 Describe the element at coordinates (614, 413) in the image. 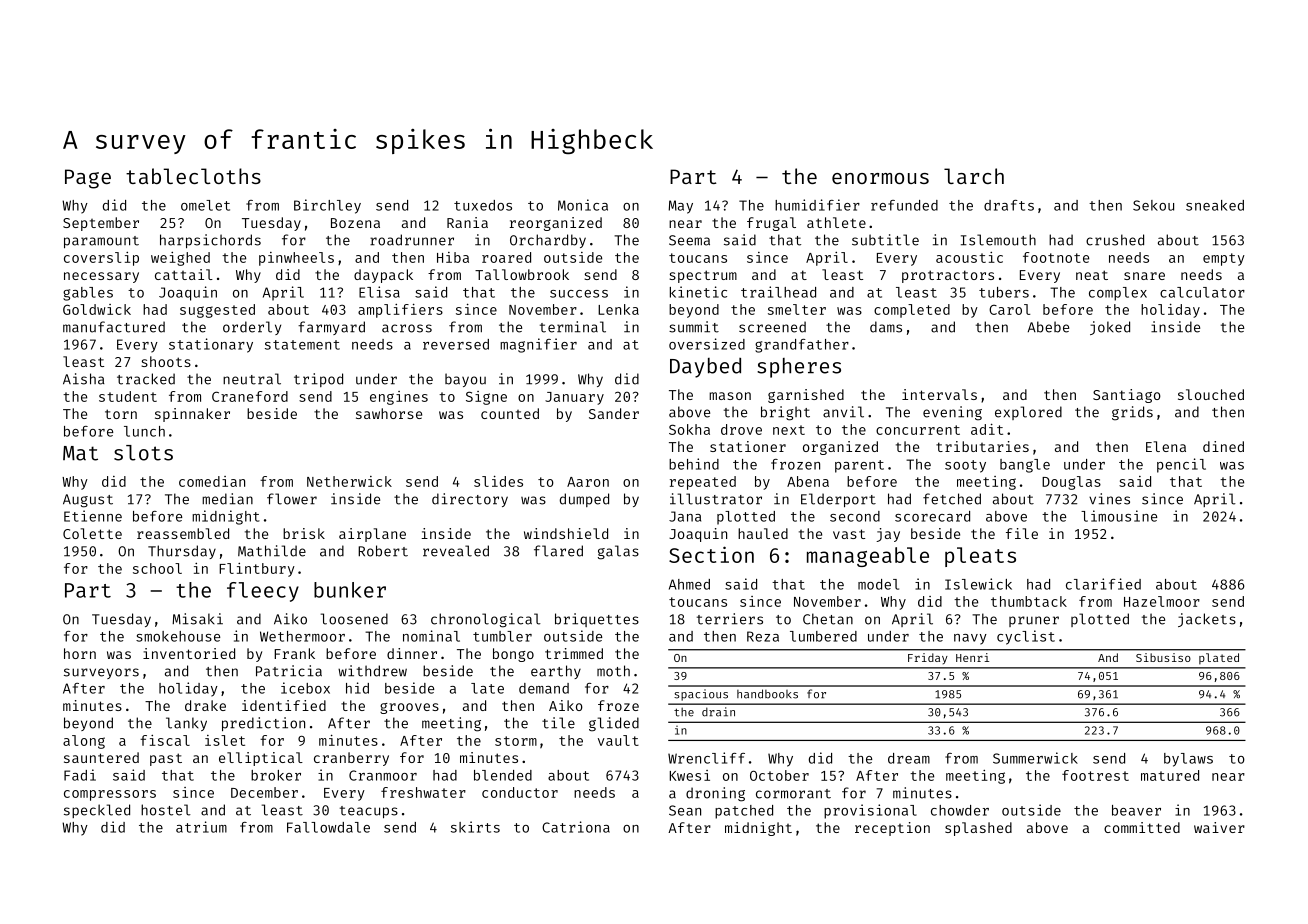

I see `Sander` at that location.
